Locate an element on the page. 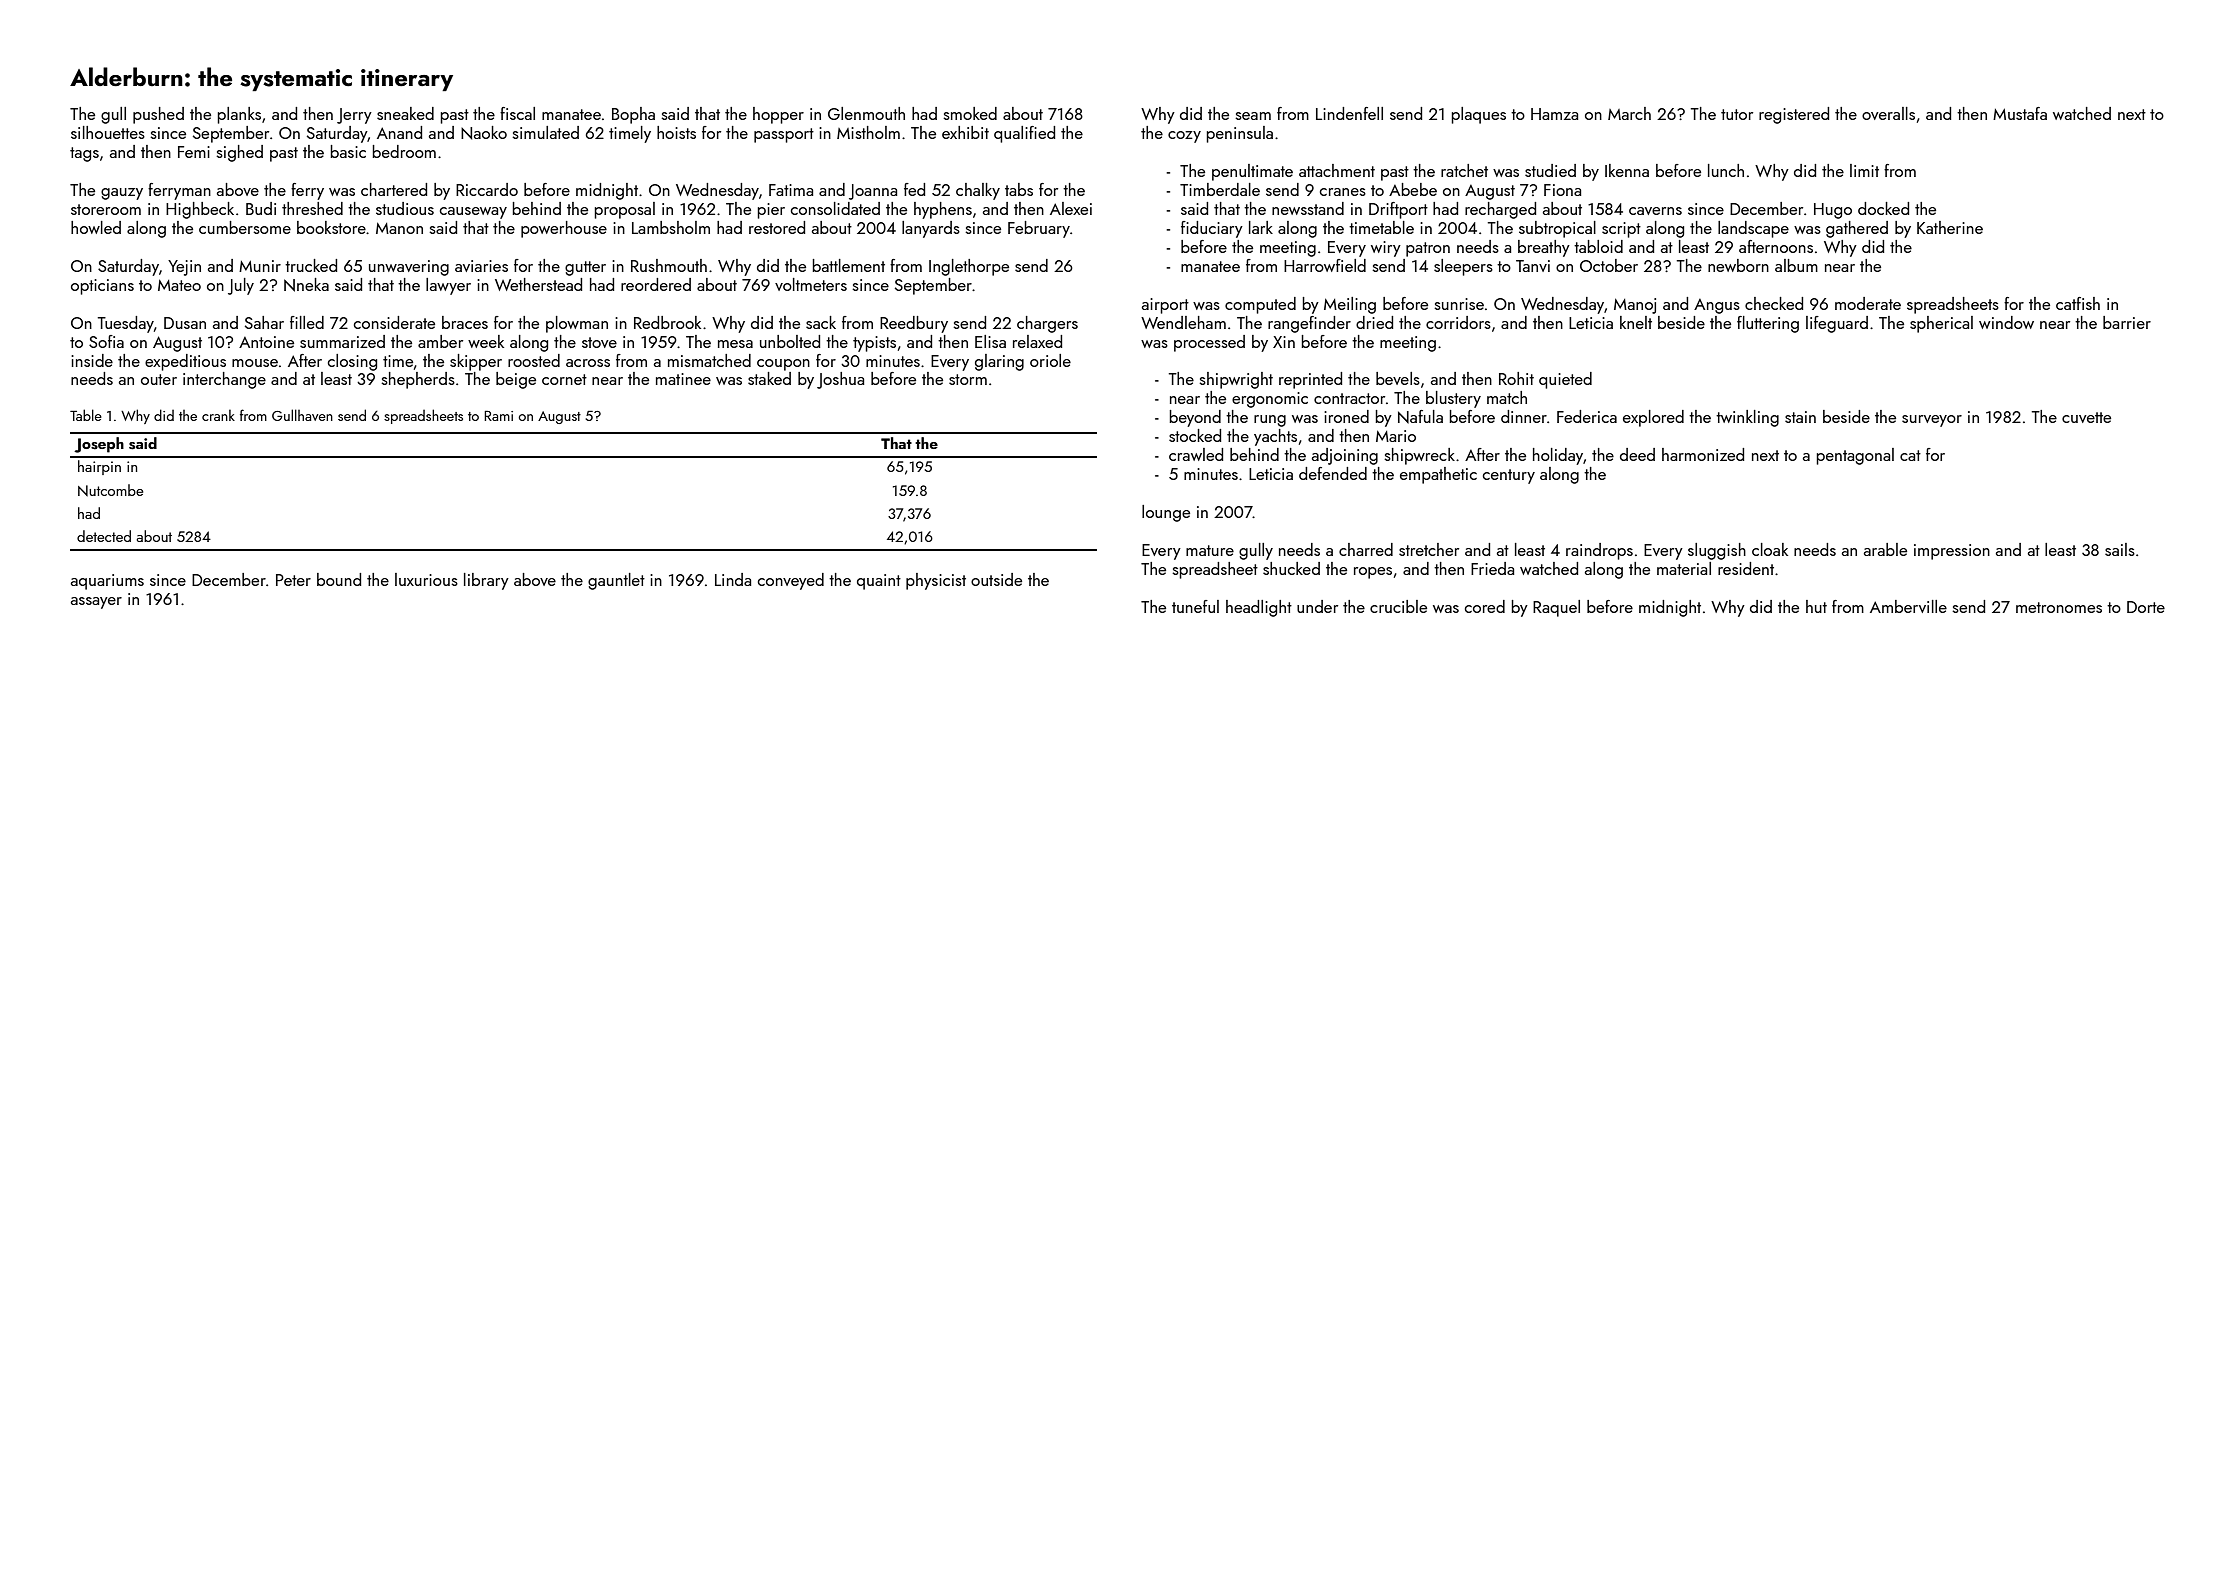 The width and height of the document is (2238, 1582). Linda is located at coordinates (733, 579).
